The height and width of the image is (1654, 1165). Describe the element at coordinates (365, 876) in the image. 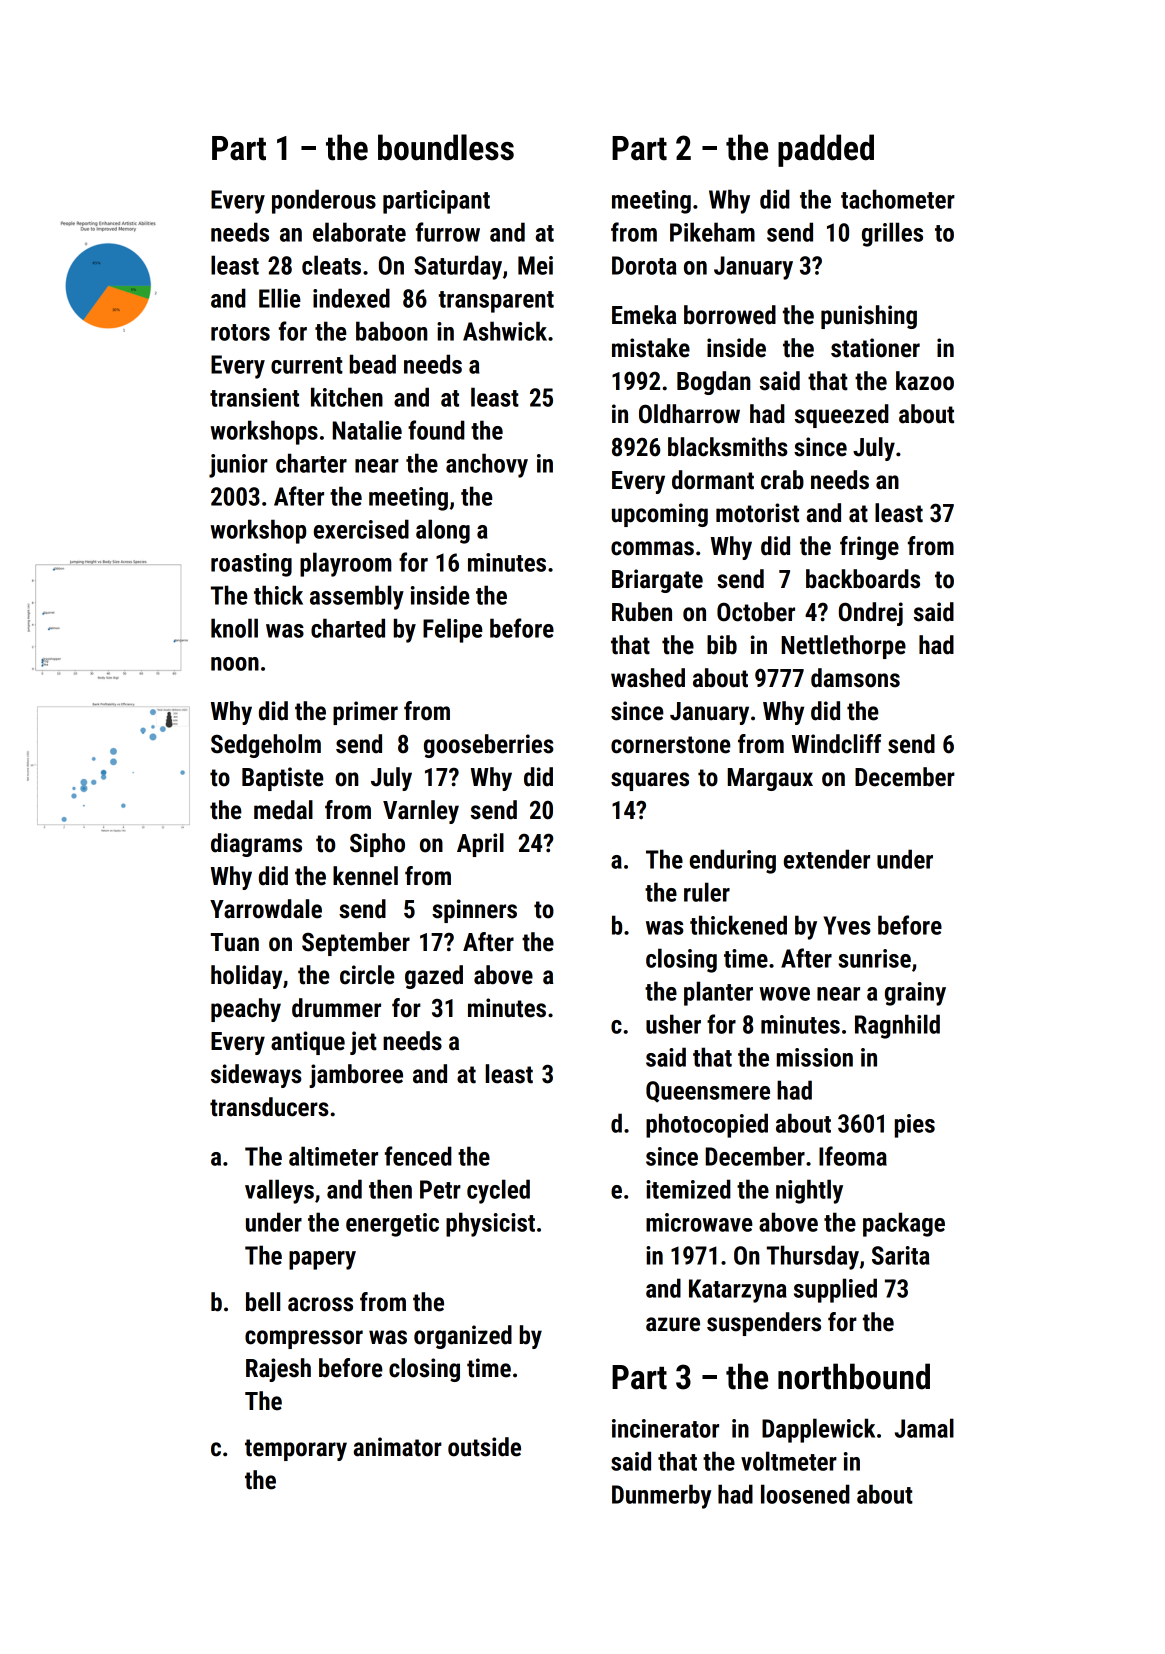

I see `kennel` at that location.
